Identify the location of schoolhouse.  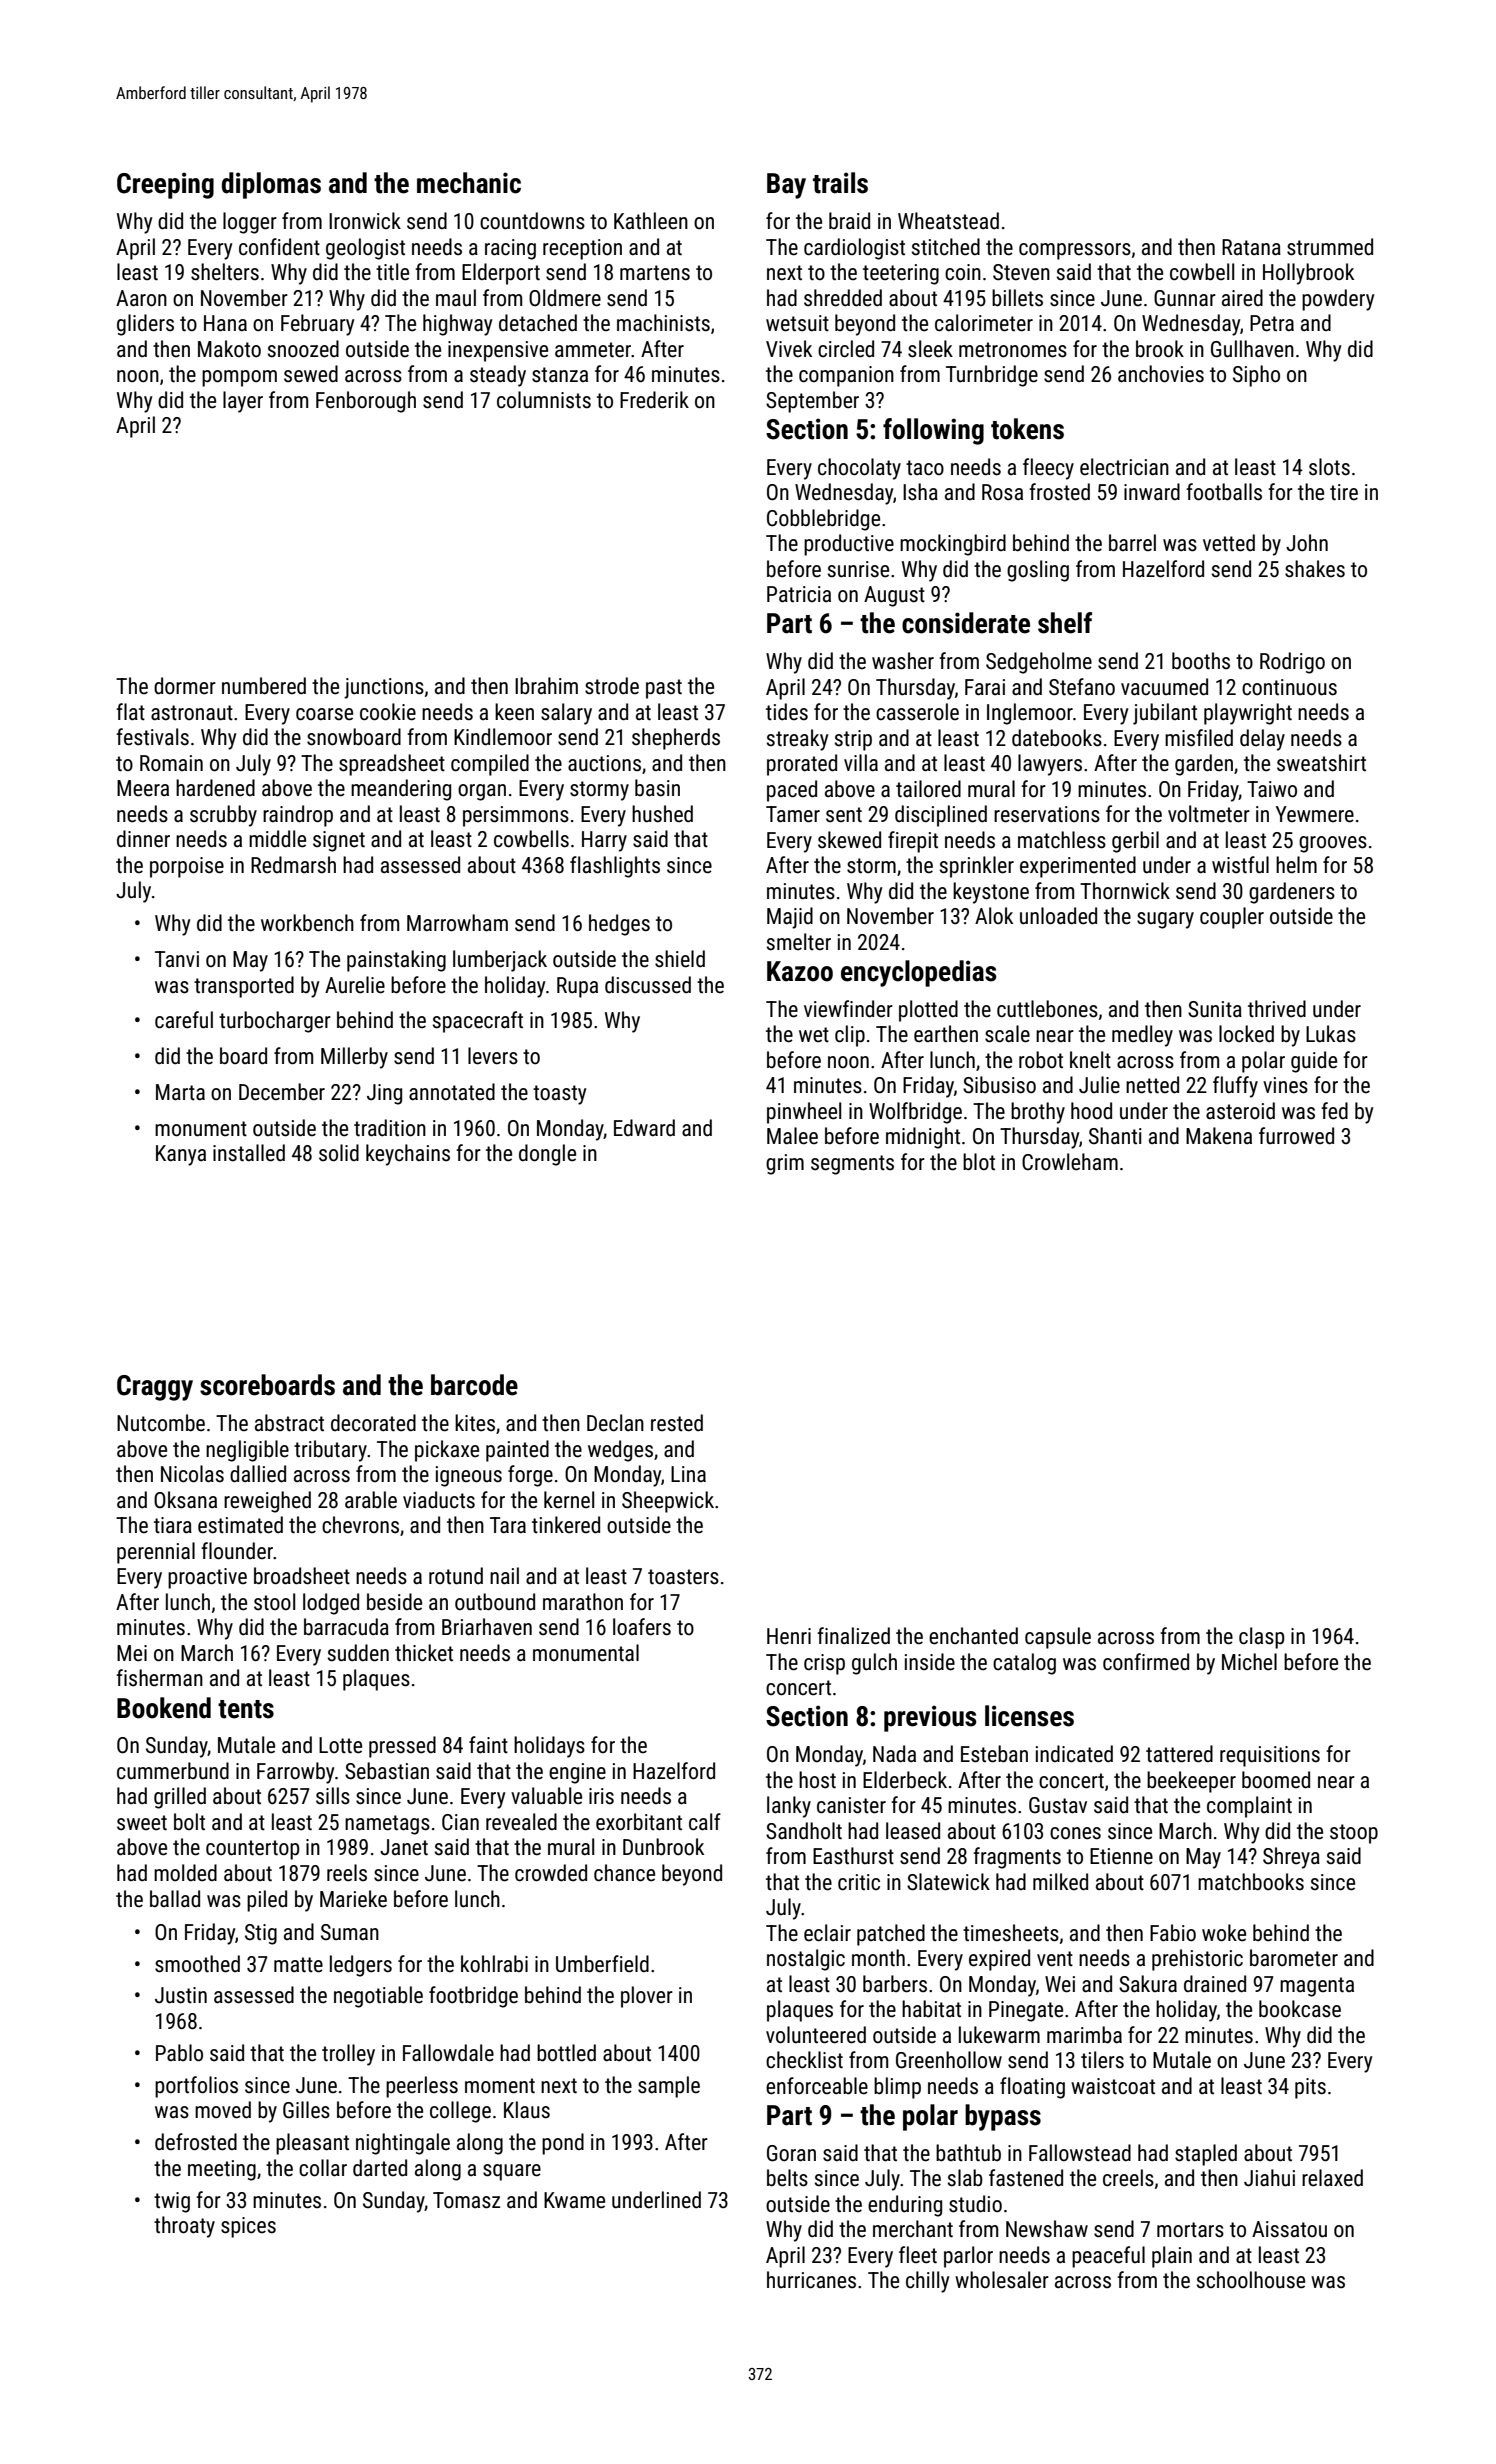
(1251, 2280).
